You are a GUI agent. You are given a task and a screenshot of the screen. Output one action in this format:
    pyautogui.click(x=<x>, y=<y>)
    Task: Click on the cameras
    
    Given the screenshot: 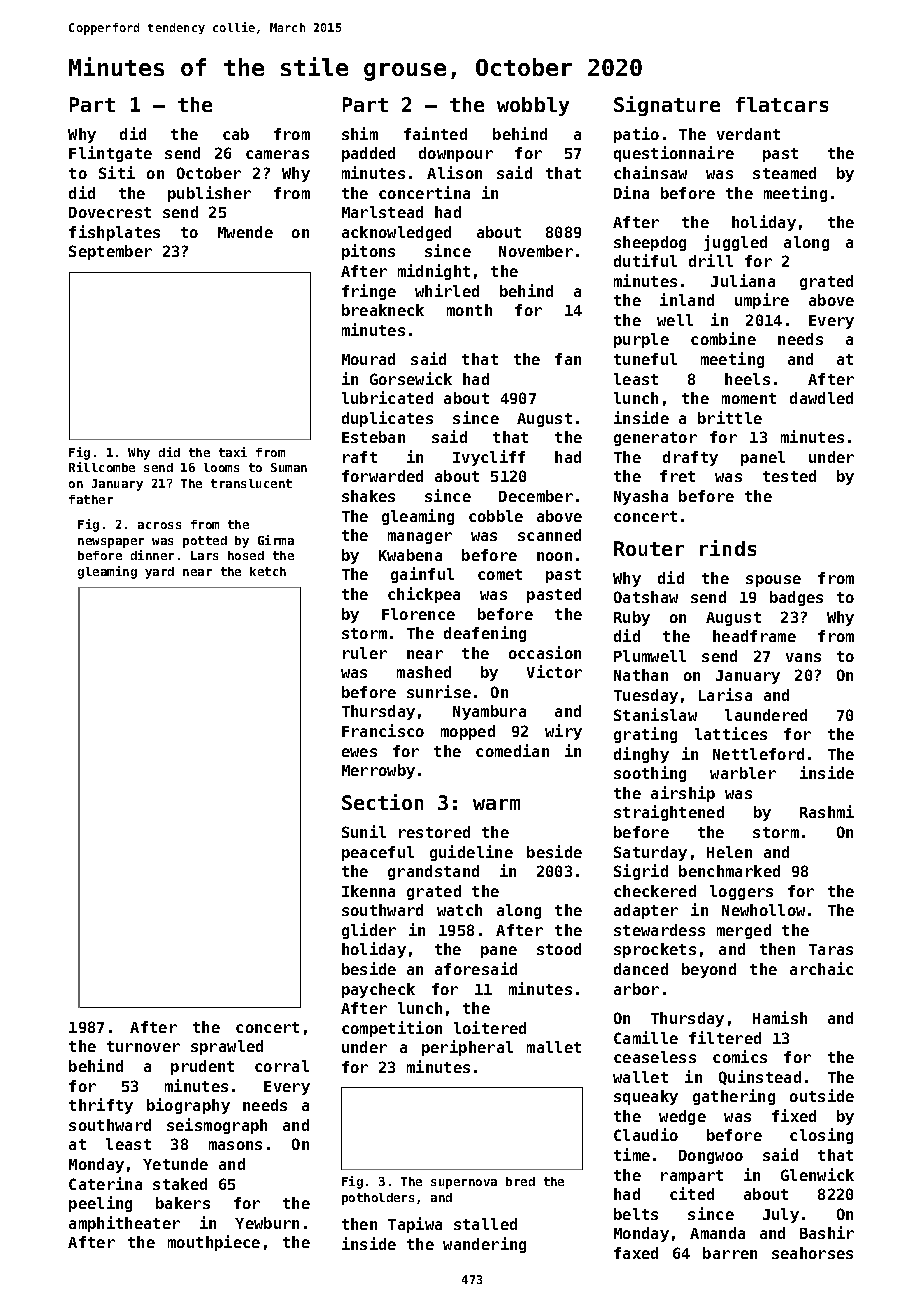 What is the action you would take?
    pyautogui.click(x=277, y=154)
